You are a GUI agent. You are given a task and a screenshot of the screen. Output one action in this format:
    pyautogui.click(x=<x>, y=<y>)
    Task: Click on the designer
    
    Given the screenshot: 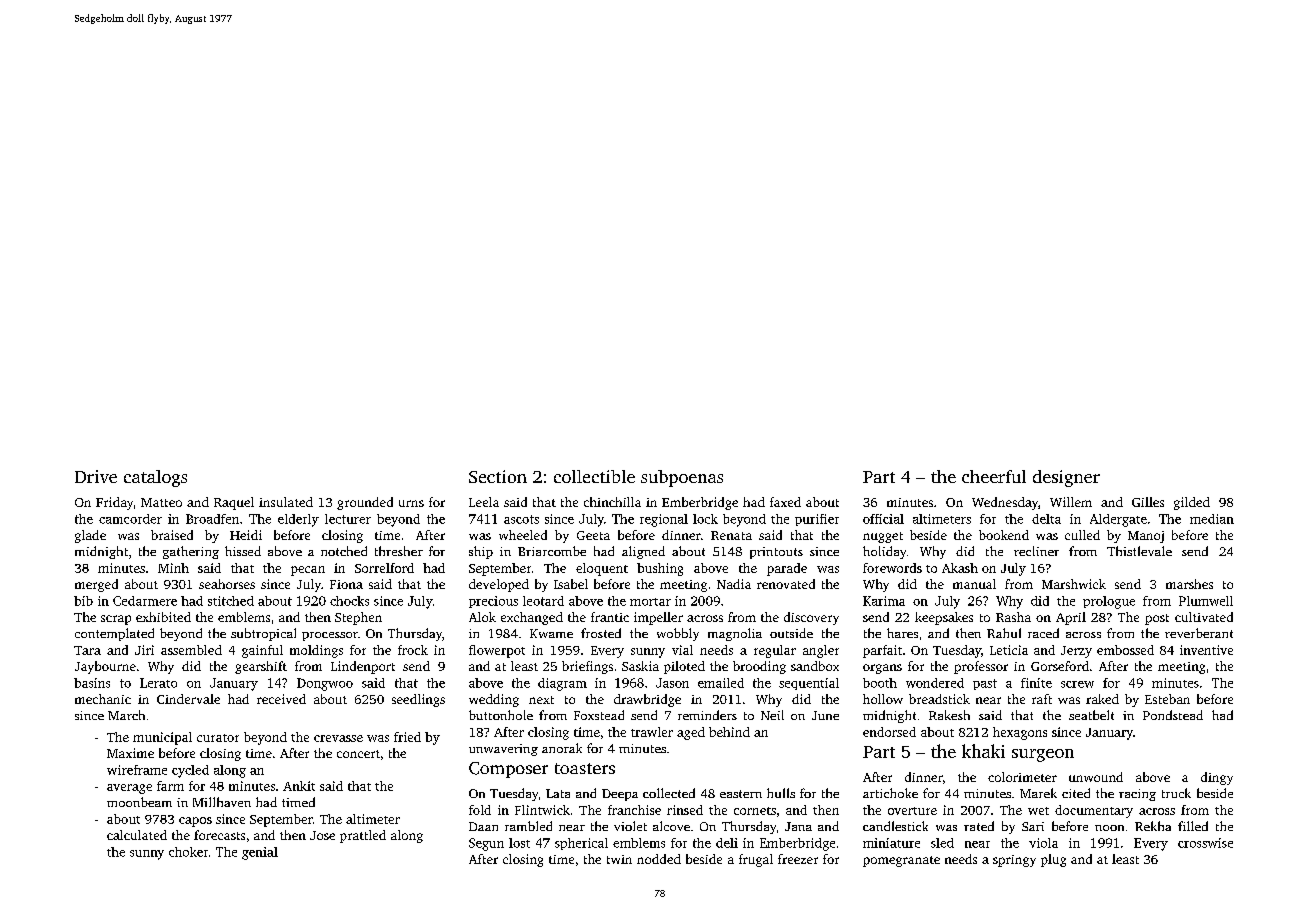 What is the action you would take?
    pyautogui.click(x=1066, y=478)
